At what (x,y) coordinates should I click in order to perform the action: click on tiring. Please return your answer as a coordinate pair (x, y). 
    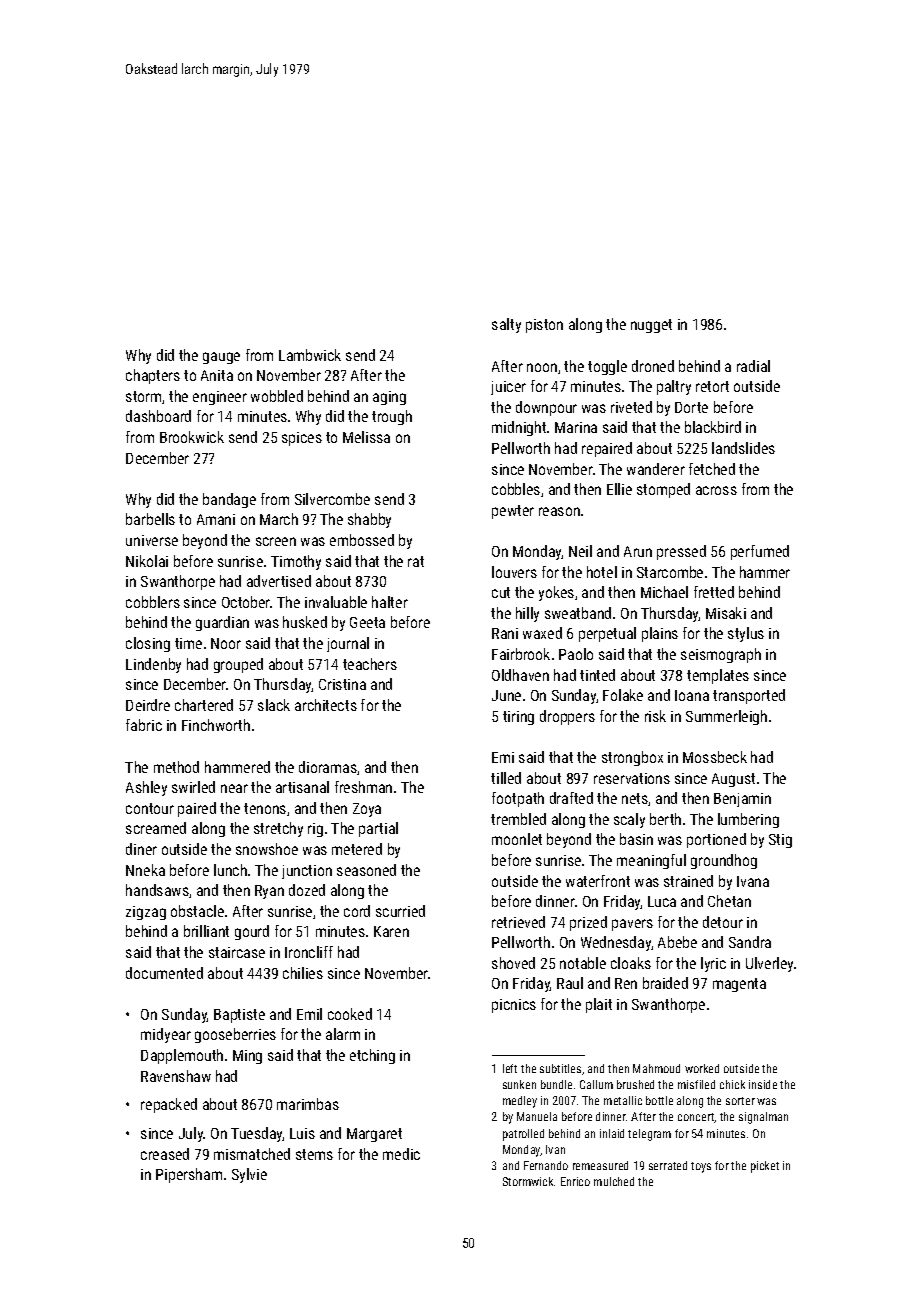
    Looking at the image, I should click on (518, 718).
